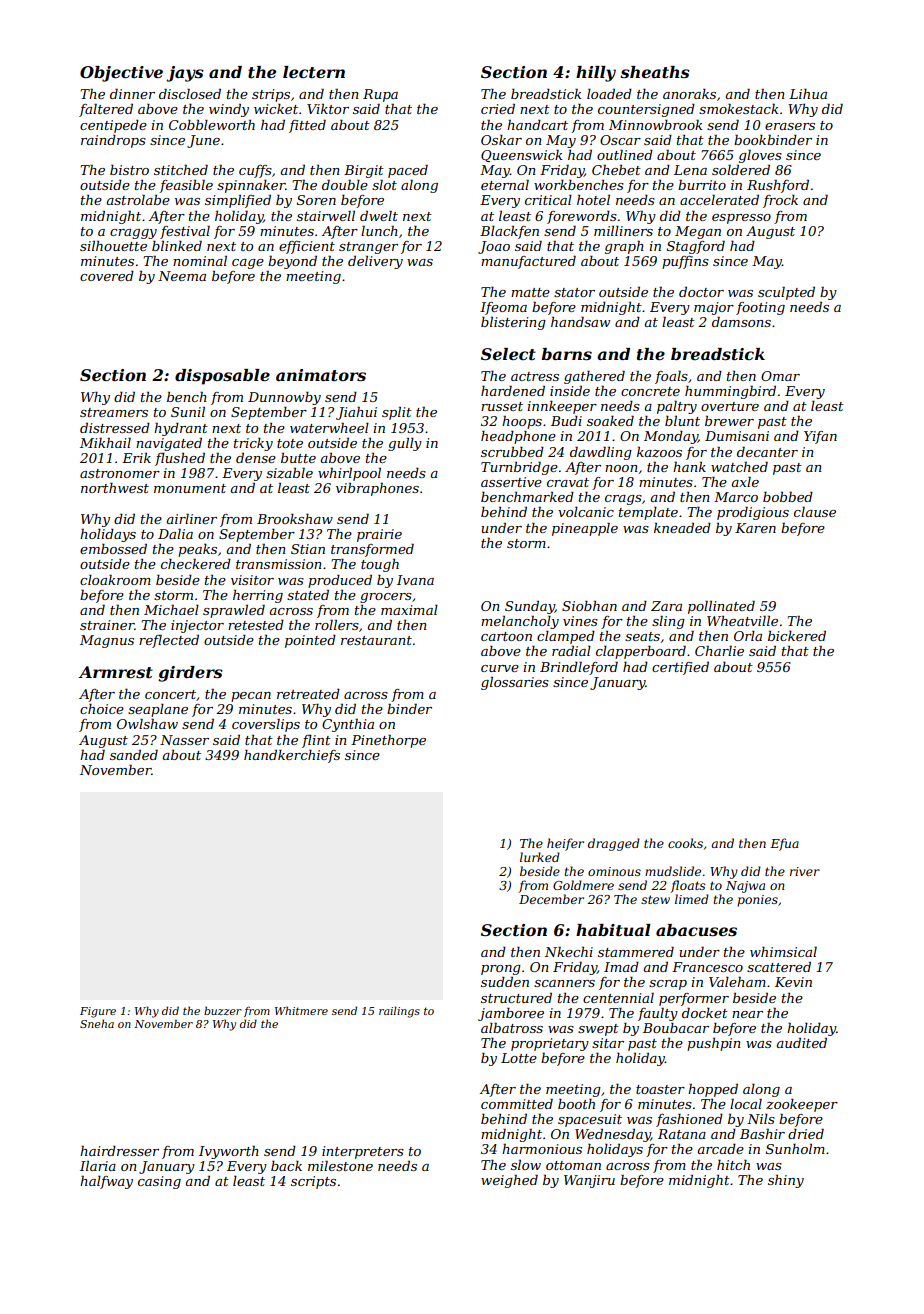  I want to click on spacesuit, so click(590, 1120).
